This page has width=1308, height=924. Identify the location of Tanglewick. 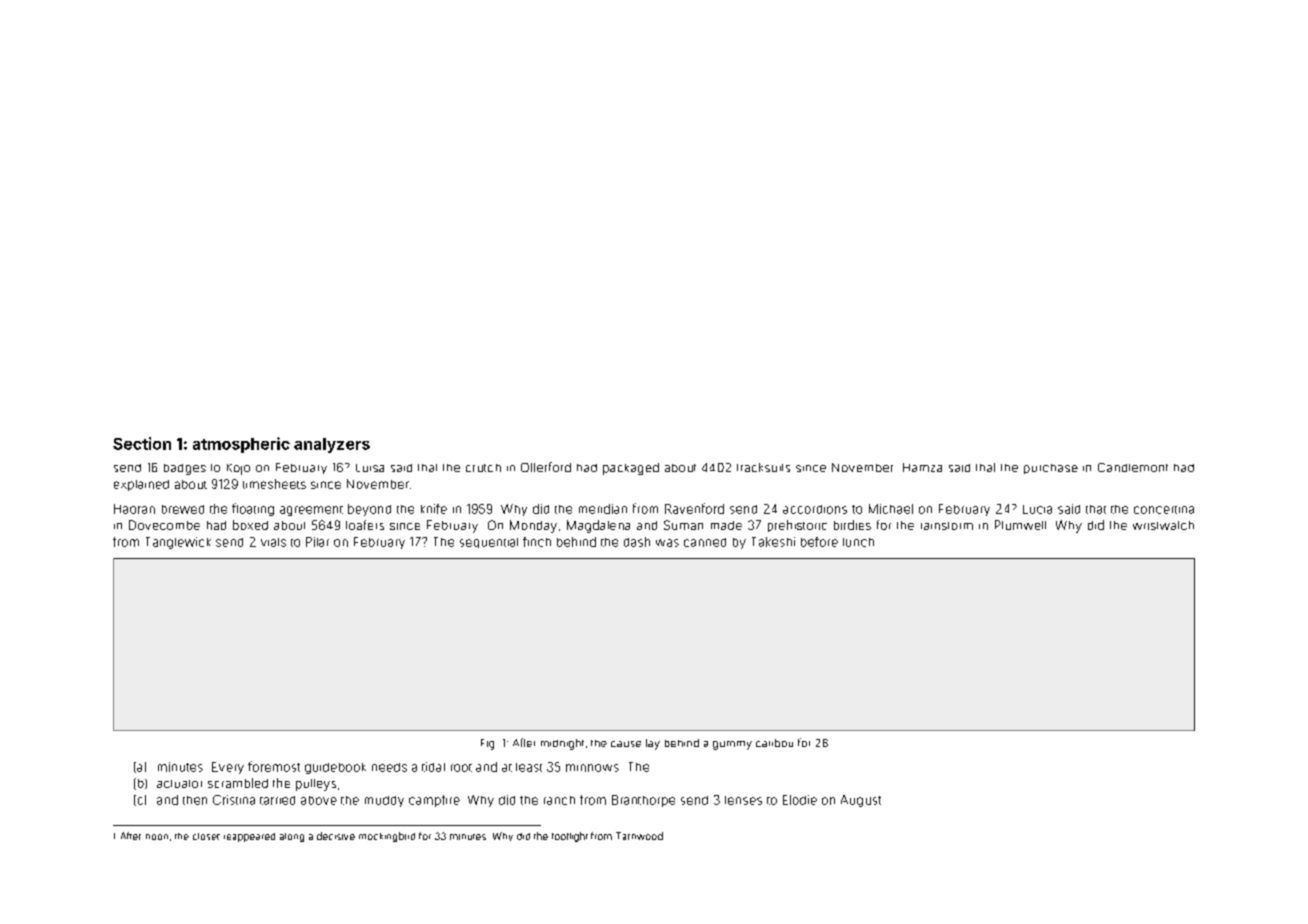
(178, 543).
